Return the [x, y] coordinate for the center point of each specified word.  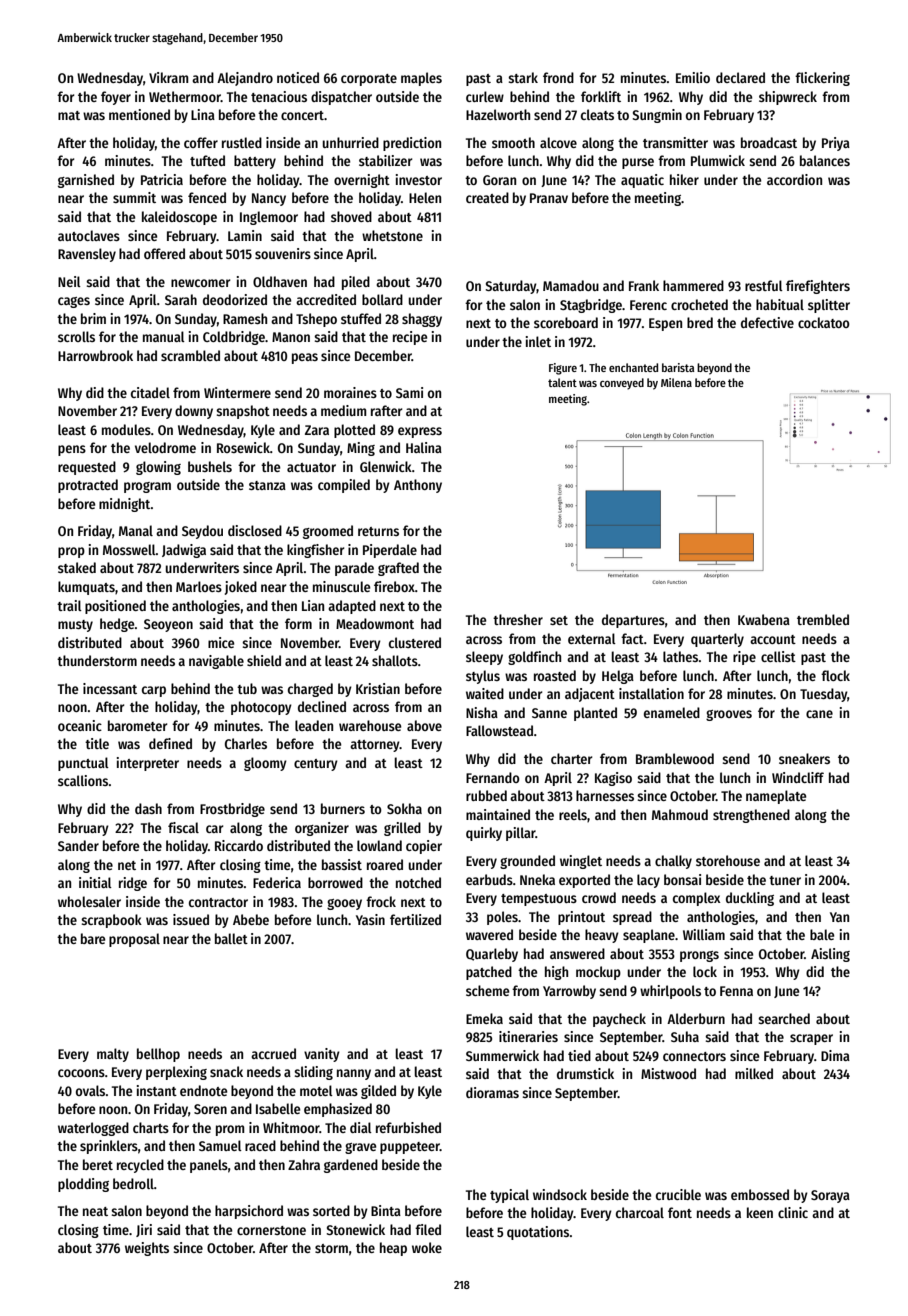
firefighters [818, 287]
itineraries [528, 1036]
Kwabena [764, 619]
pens [72, 450]
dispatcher [341, 98]
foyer [116, 98]
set [559, 620]
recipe [410, 338]
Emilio [693, 77]
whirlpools [670, 992]
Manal [136, 530]
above [424, 725]
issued [191, 919]
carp [154, 691]
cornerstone [271, 1230]
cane [819, 714]
